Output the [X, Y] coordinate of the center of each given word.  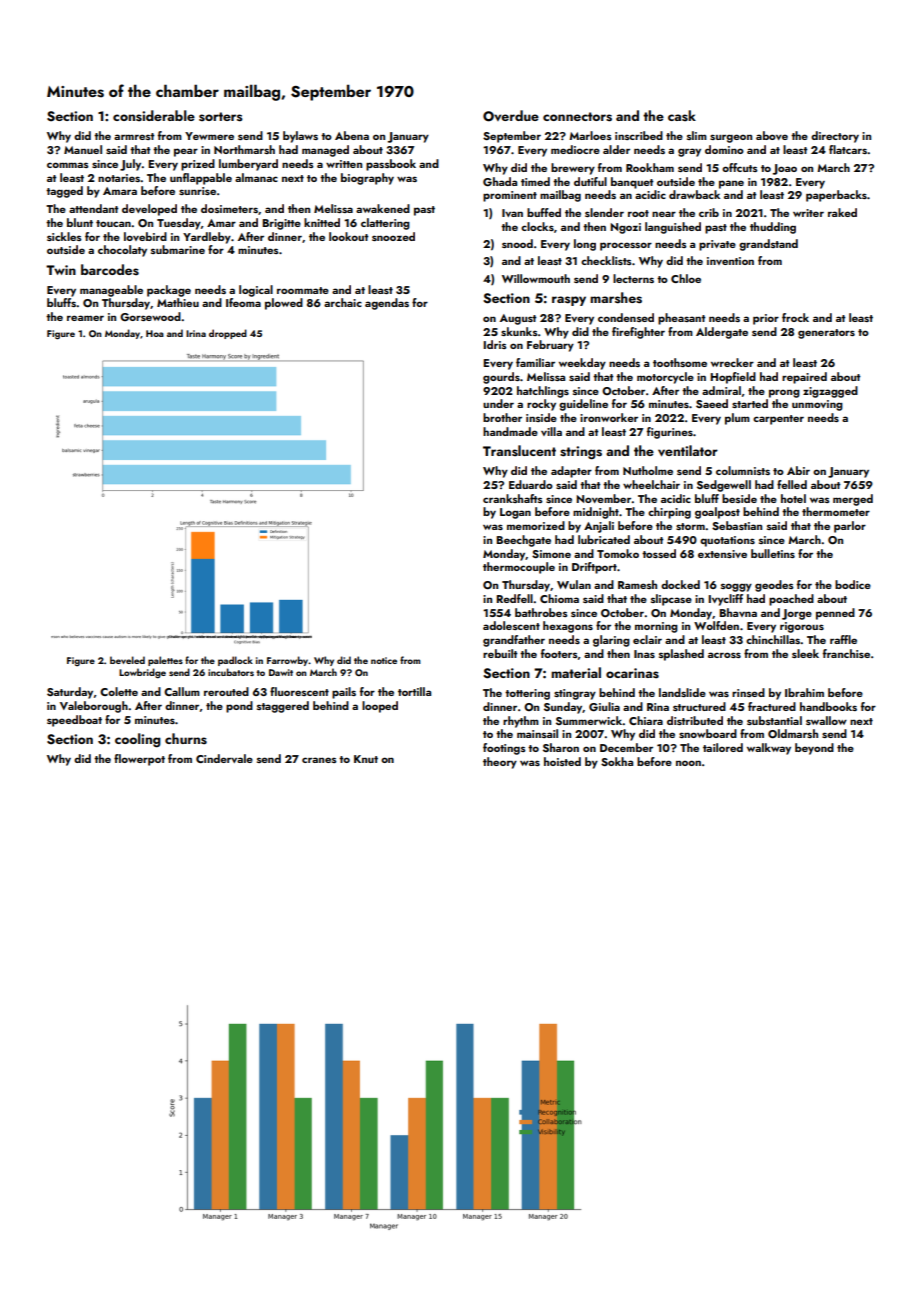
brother [502, 417]
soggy [736, 587]
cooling [138, 740]
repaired [804, 378]
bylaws [300, 137]
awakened [383, 208]
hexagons [568, 627]
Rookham [650, 167]
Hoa [155, 333]
